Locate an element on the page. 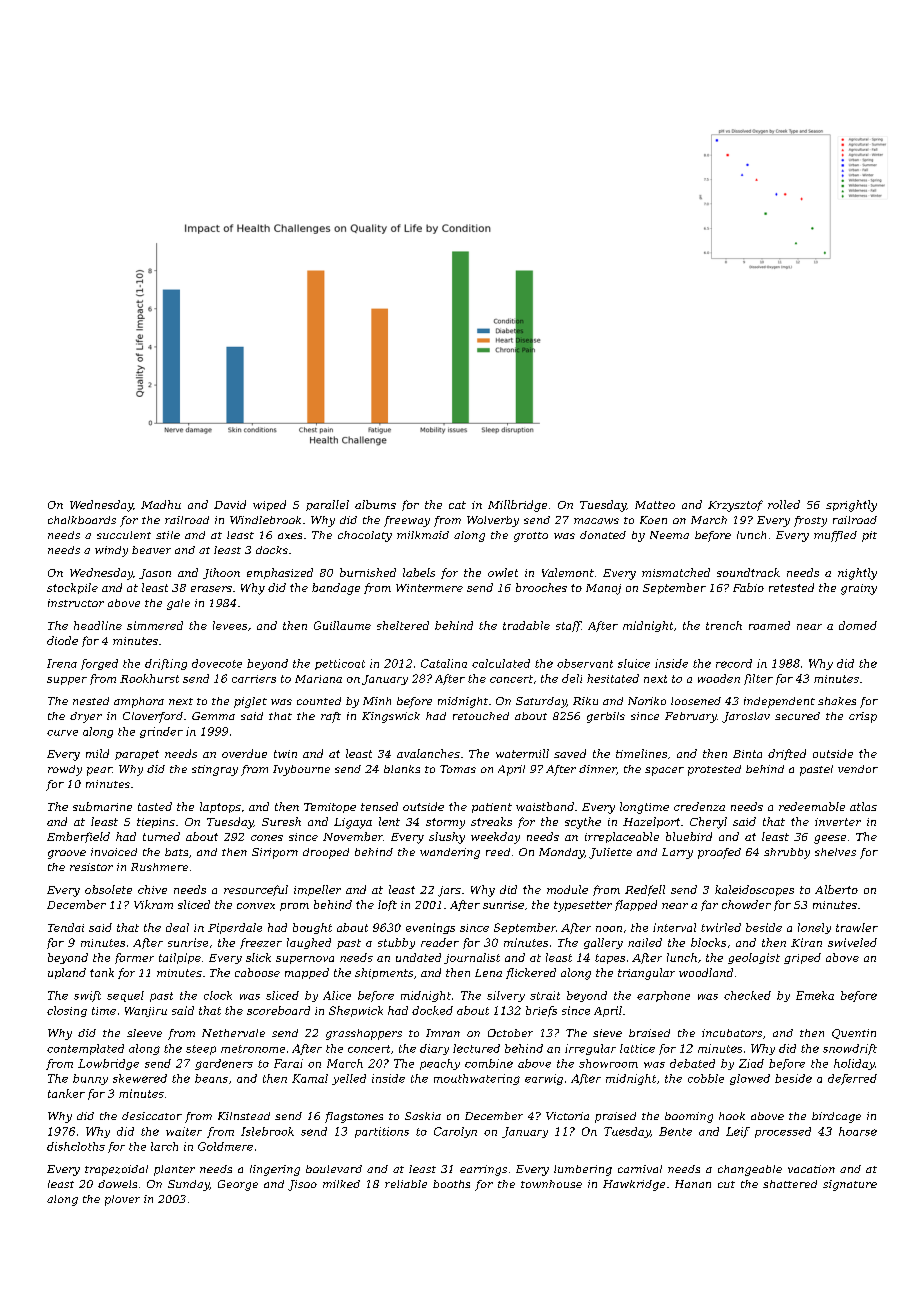 Image resolution: width=924 pixels, height=1308 pixels. calculated is located at coordinates (501, 663).
